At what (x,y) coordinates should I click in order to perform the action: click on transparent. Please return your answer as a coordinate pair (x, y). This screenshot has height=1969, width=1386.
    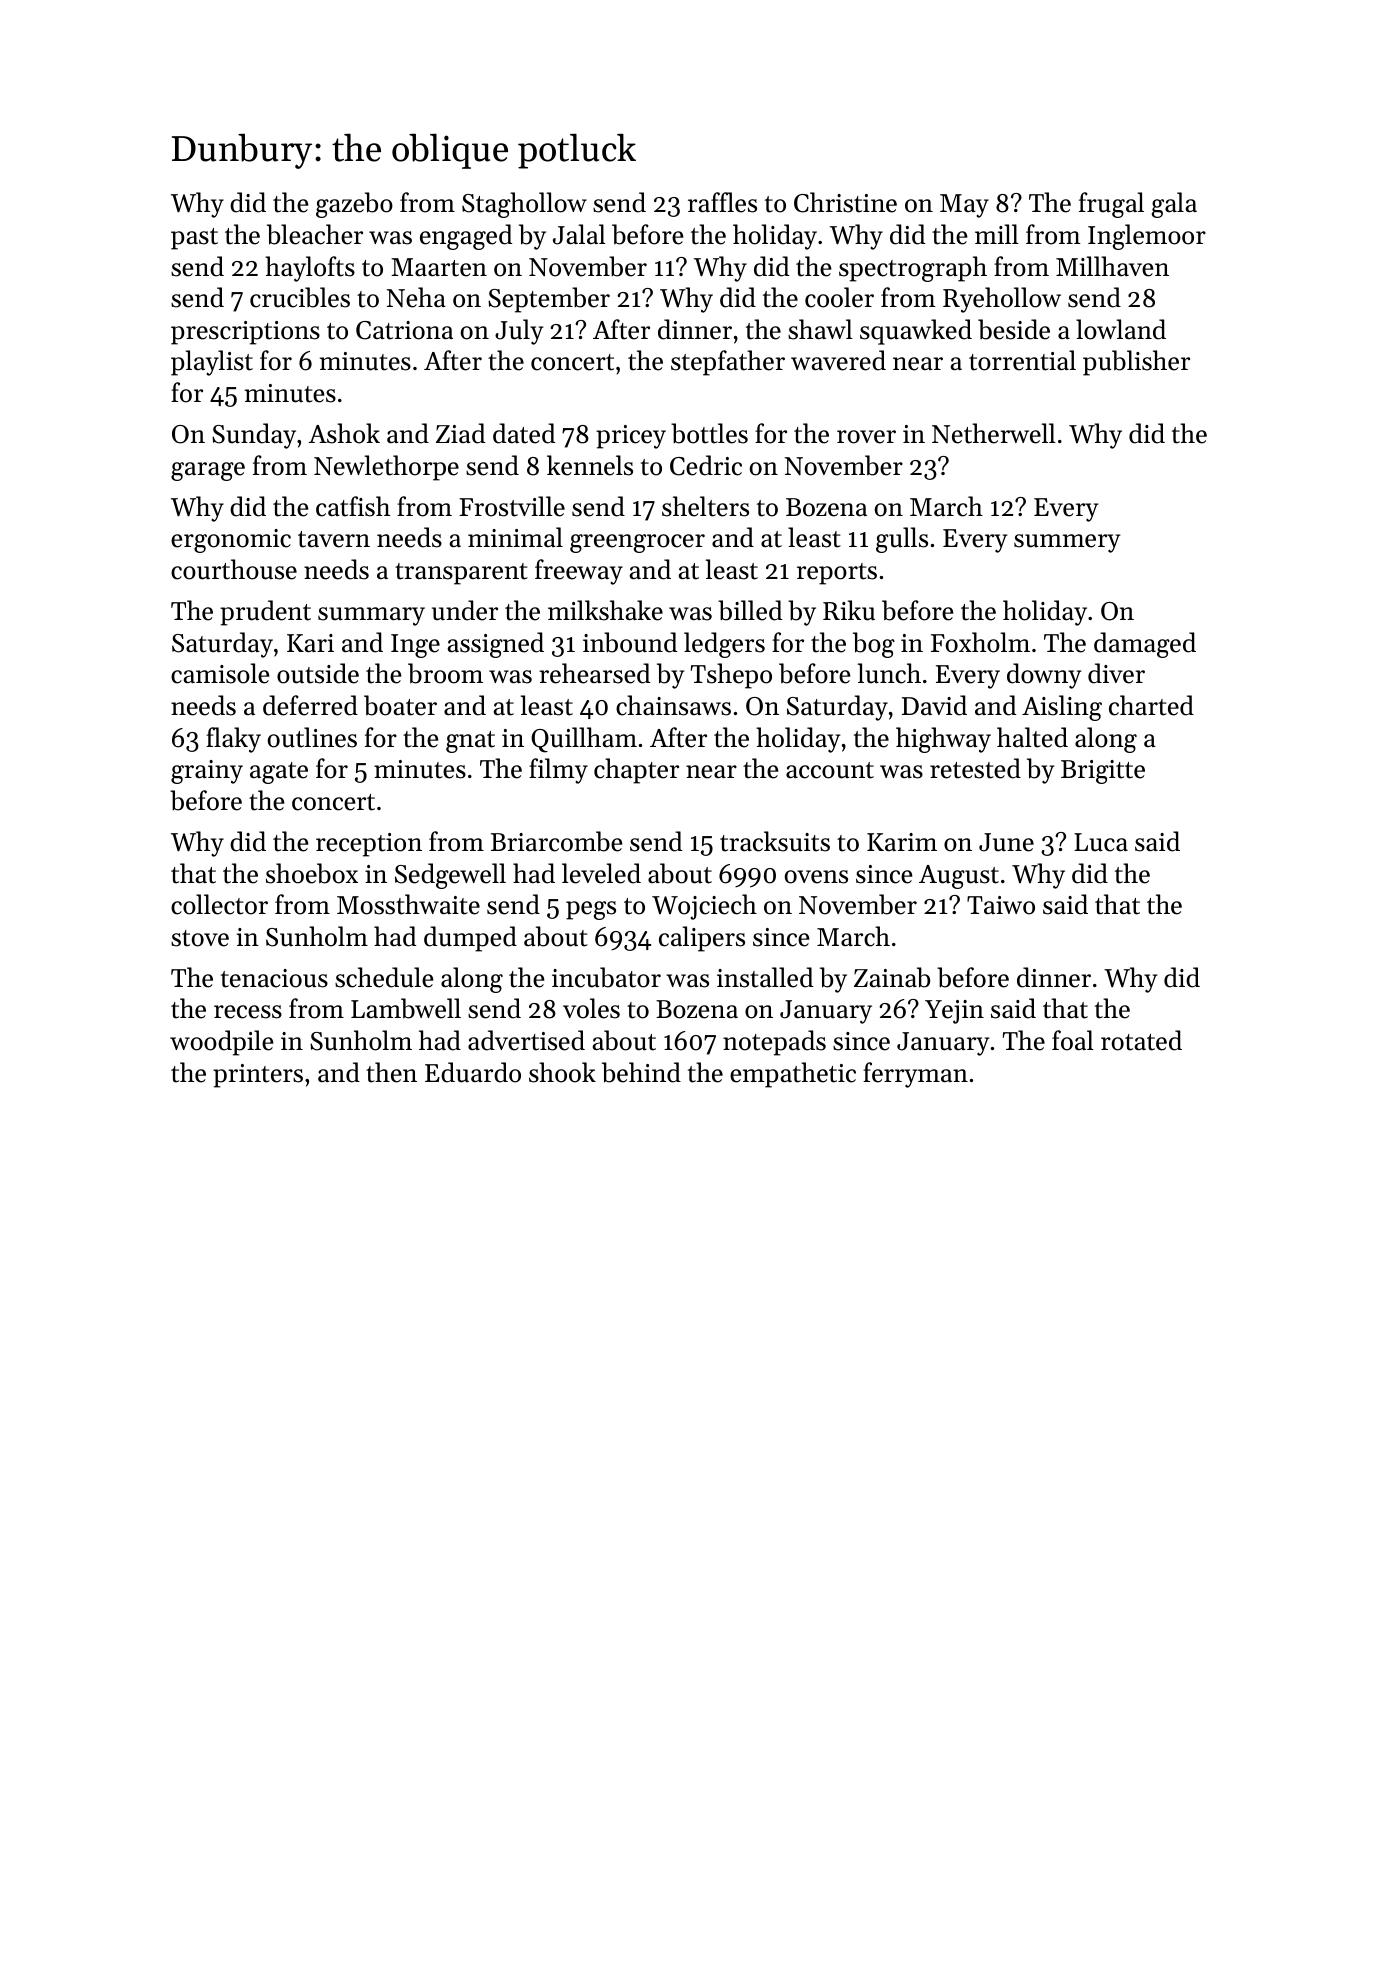
    Looking at the image, I should click on (461, 574).
